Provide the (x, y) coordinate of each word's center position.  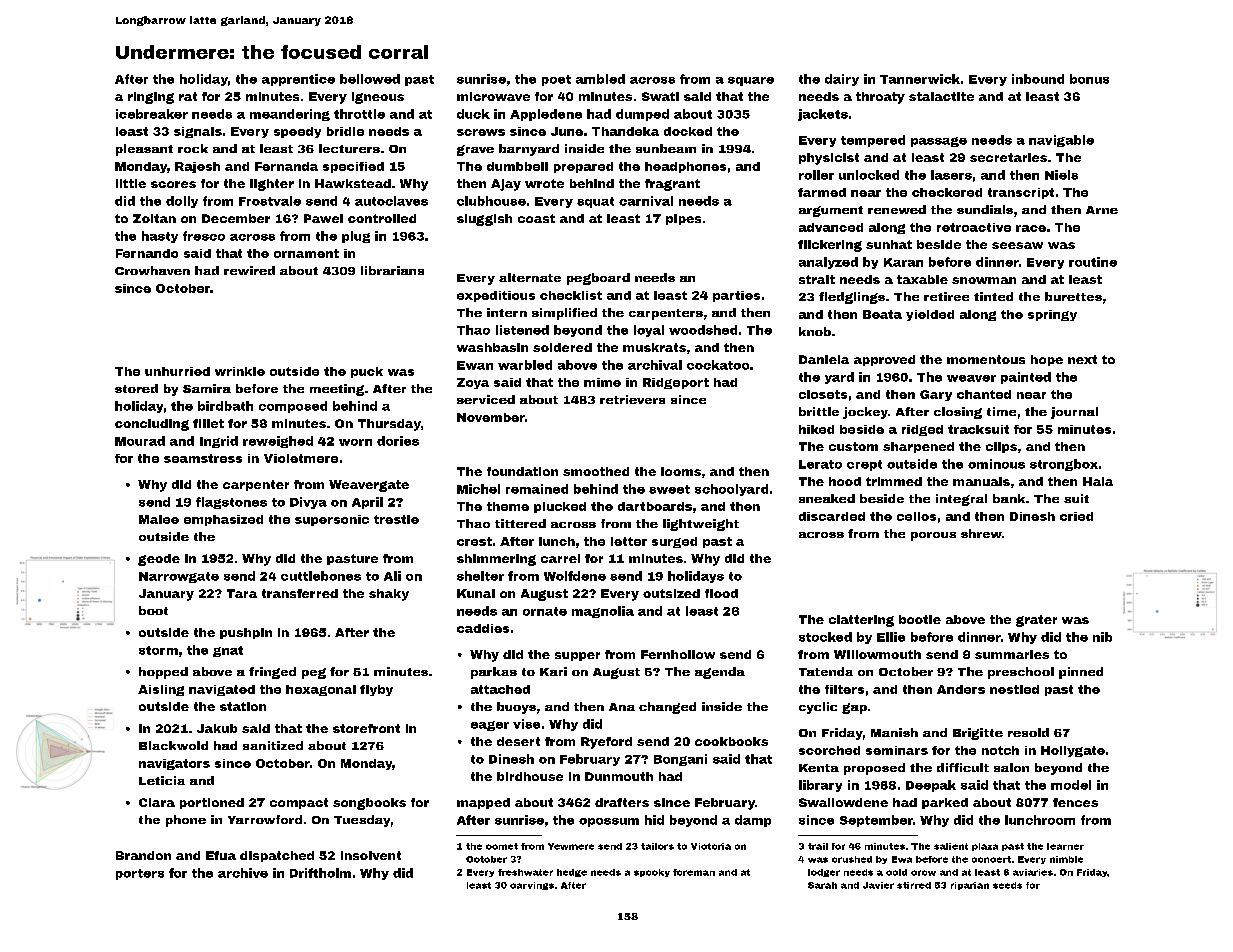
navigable (1061, 141)
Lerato (820, 464)
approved (884, 360)
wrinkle (240, 371)
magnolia (603, 612)
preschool (1021, 673)
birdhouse (530, 776)
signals (198, 132)
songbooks (369, 804)
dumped (642, 115)
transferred (300, 593)
